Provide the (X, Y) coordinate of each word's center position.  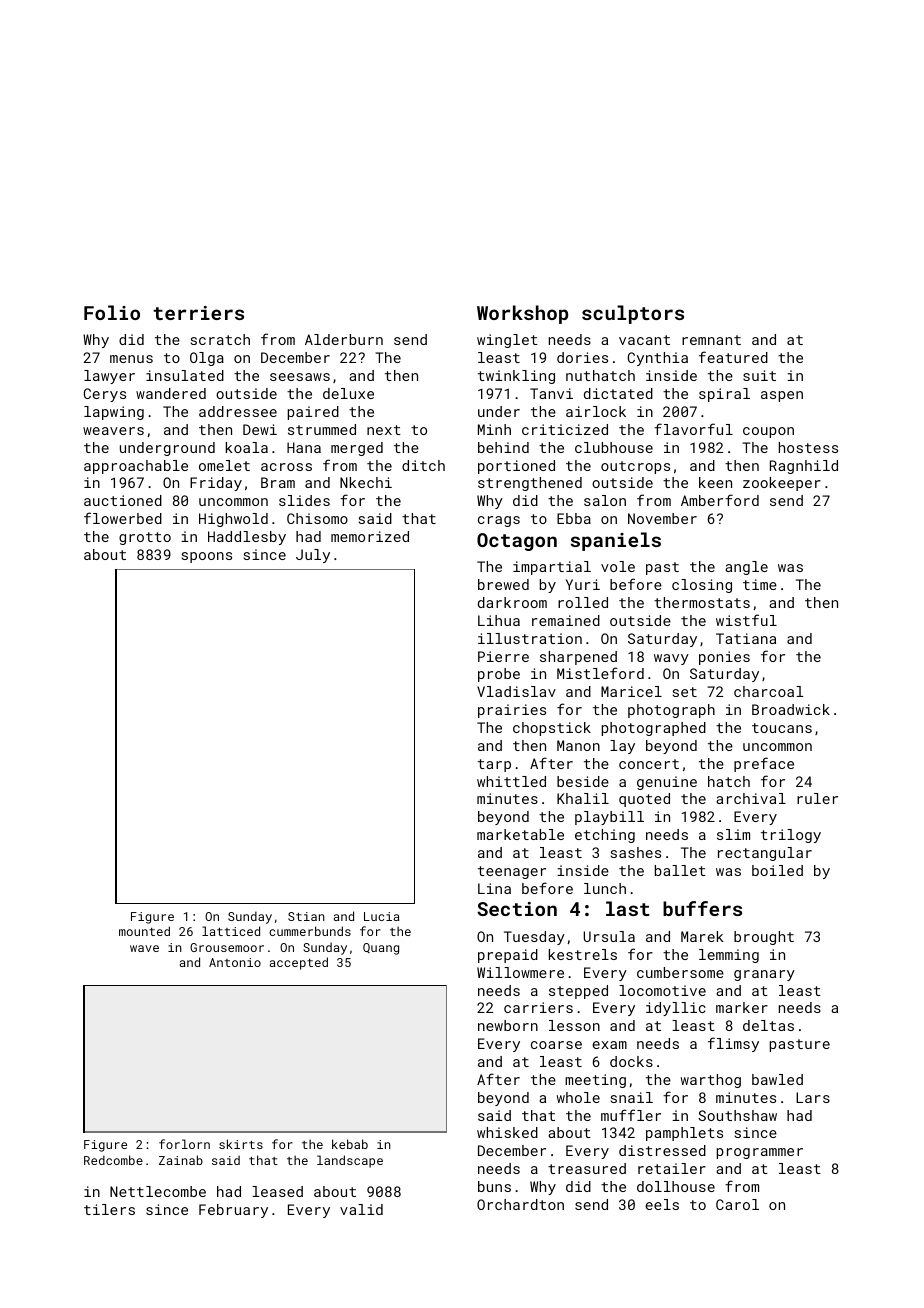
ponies (724, 658)
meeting (595, 1081)
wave (144, 948)
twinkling (516, 377)
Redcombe (113, 1160)
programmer (760, 1153)
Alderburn (344, 339)
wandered (171, 393)
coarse (556, 1045)
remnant (711, 340)
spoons (207, 557)
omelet (224, 465)
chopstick (552, 729)
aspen (782, 396)
